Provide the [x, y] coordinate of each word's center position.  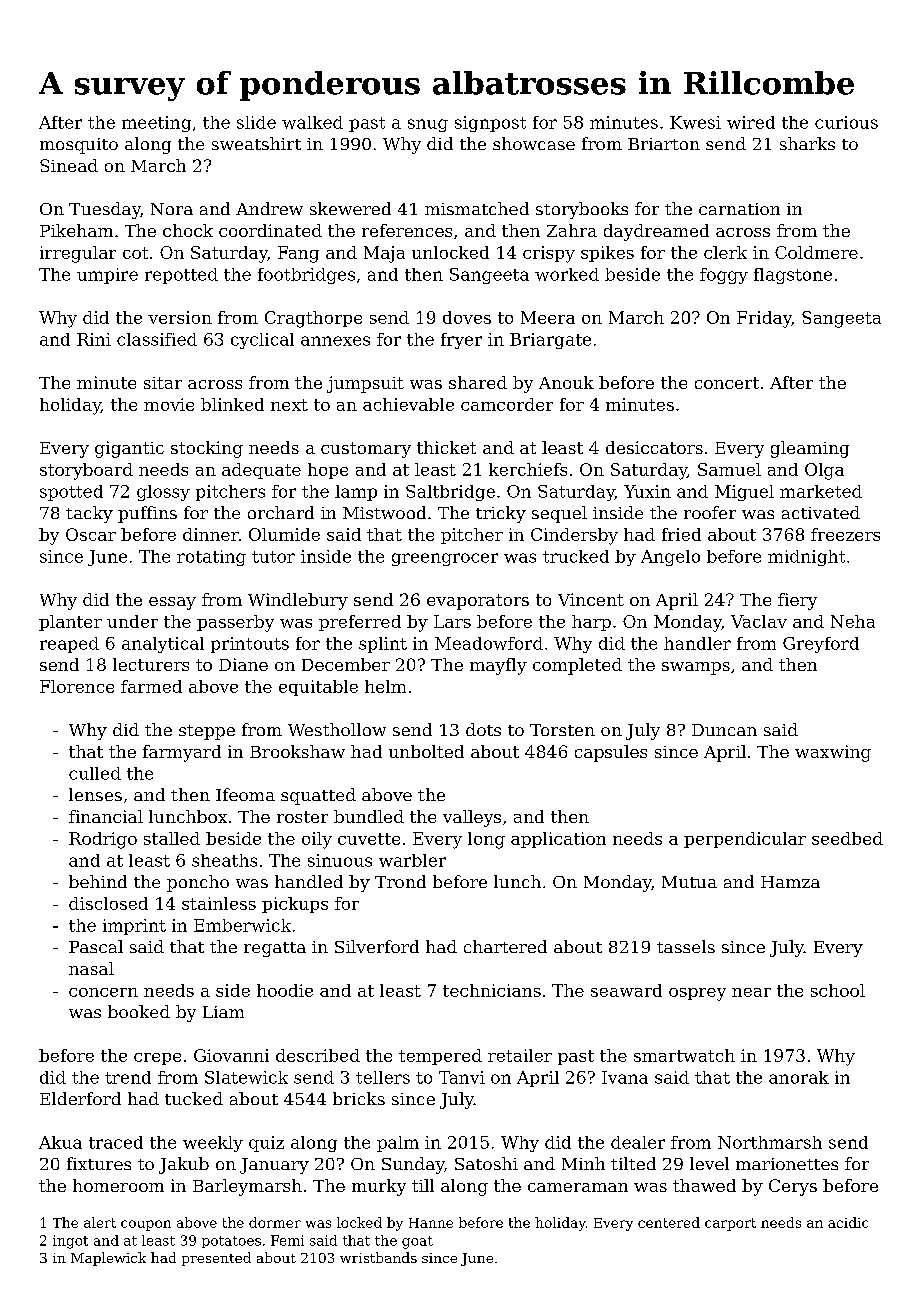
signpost [490, 124]
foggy [724, 276]
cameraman [578, 1187]
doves [467, 317]
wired [751, 122]
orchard [281, 512]
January [274, 1166]
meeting [156, 124]
